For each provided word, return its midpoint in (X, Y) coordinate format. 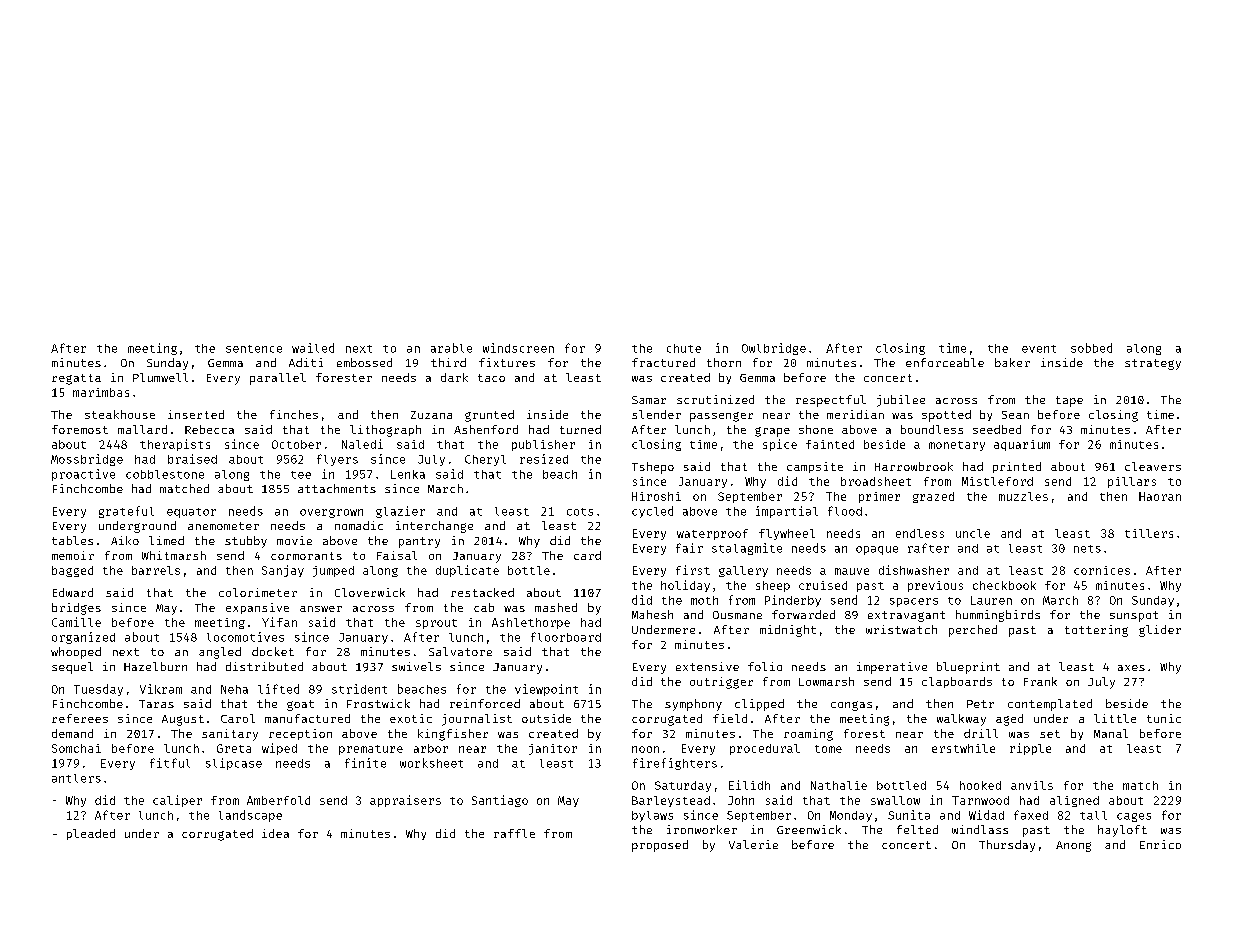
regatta (76, 379)
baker (1012, 362)
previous (935, 586)
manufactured (307, 718)
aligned (1074, 801)
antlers (76, 778)
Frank (1040, 681)
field (730, 718)
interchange (434, 527)
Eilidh (749, 785)
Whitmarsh (174, 555)
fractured (663, 362)
